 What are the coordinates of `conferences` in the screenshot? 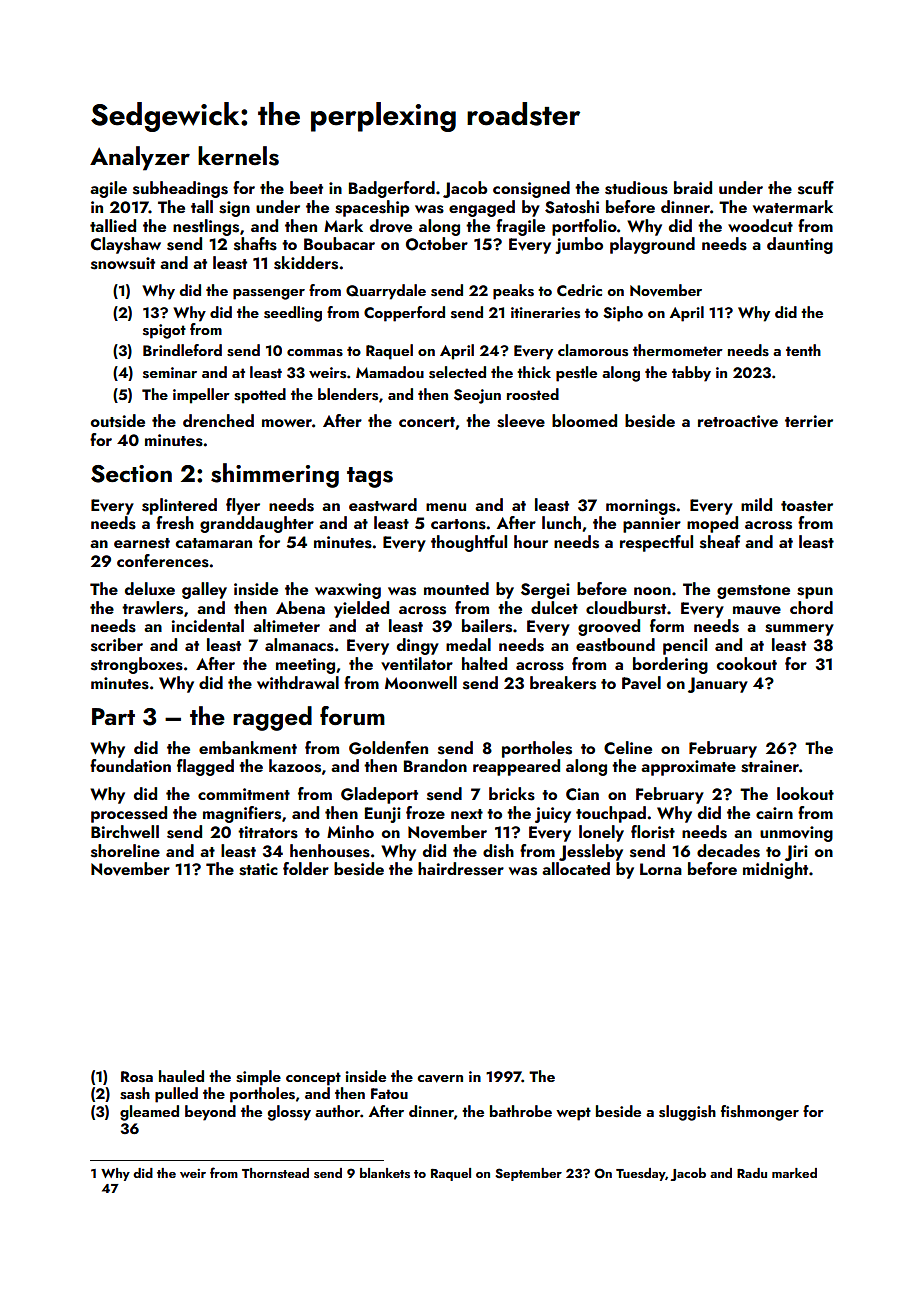 It's located at (163, 561).
